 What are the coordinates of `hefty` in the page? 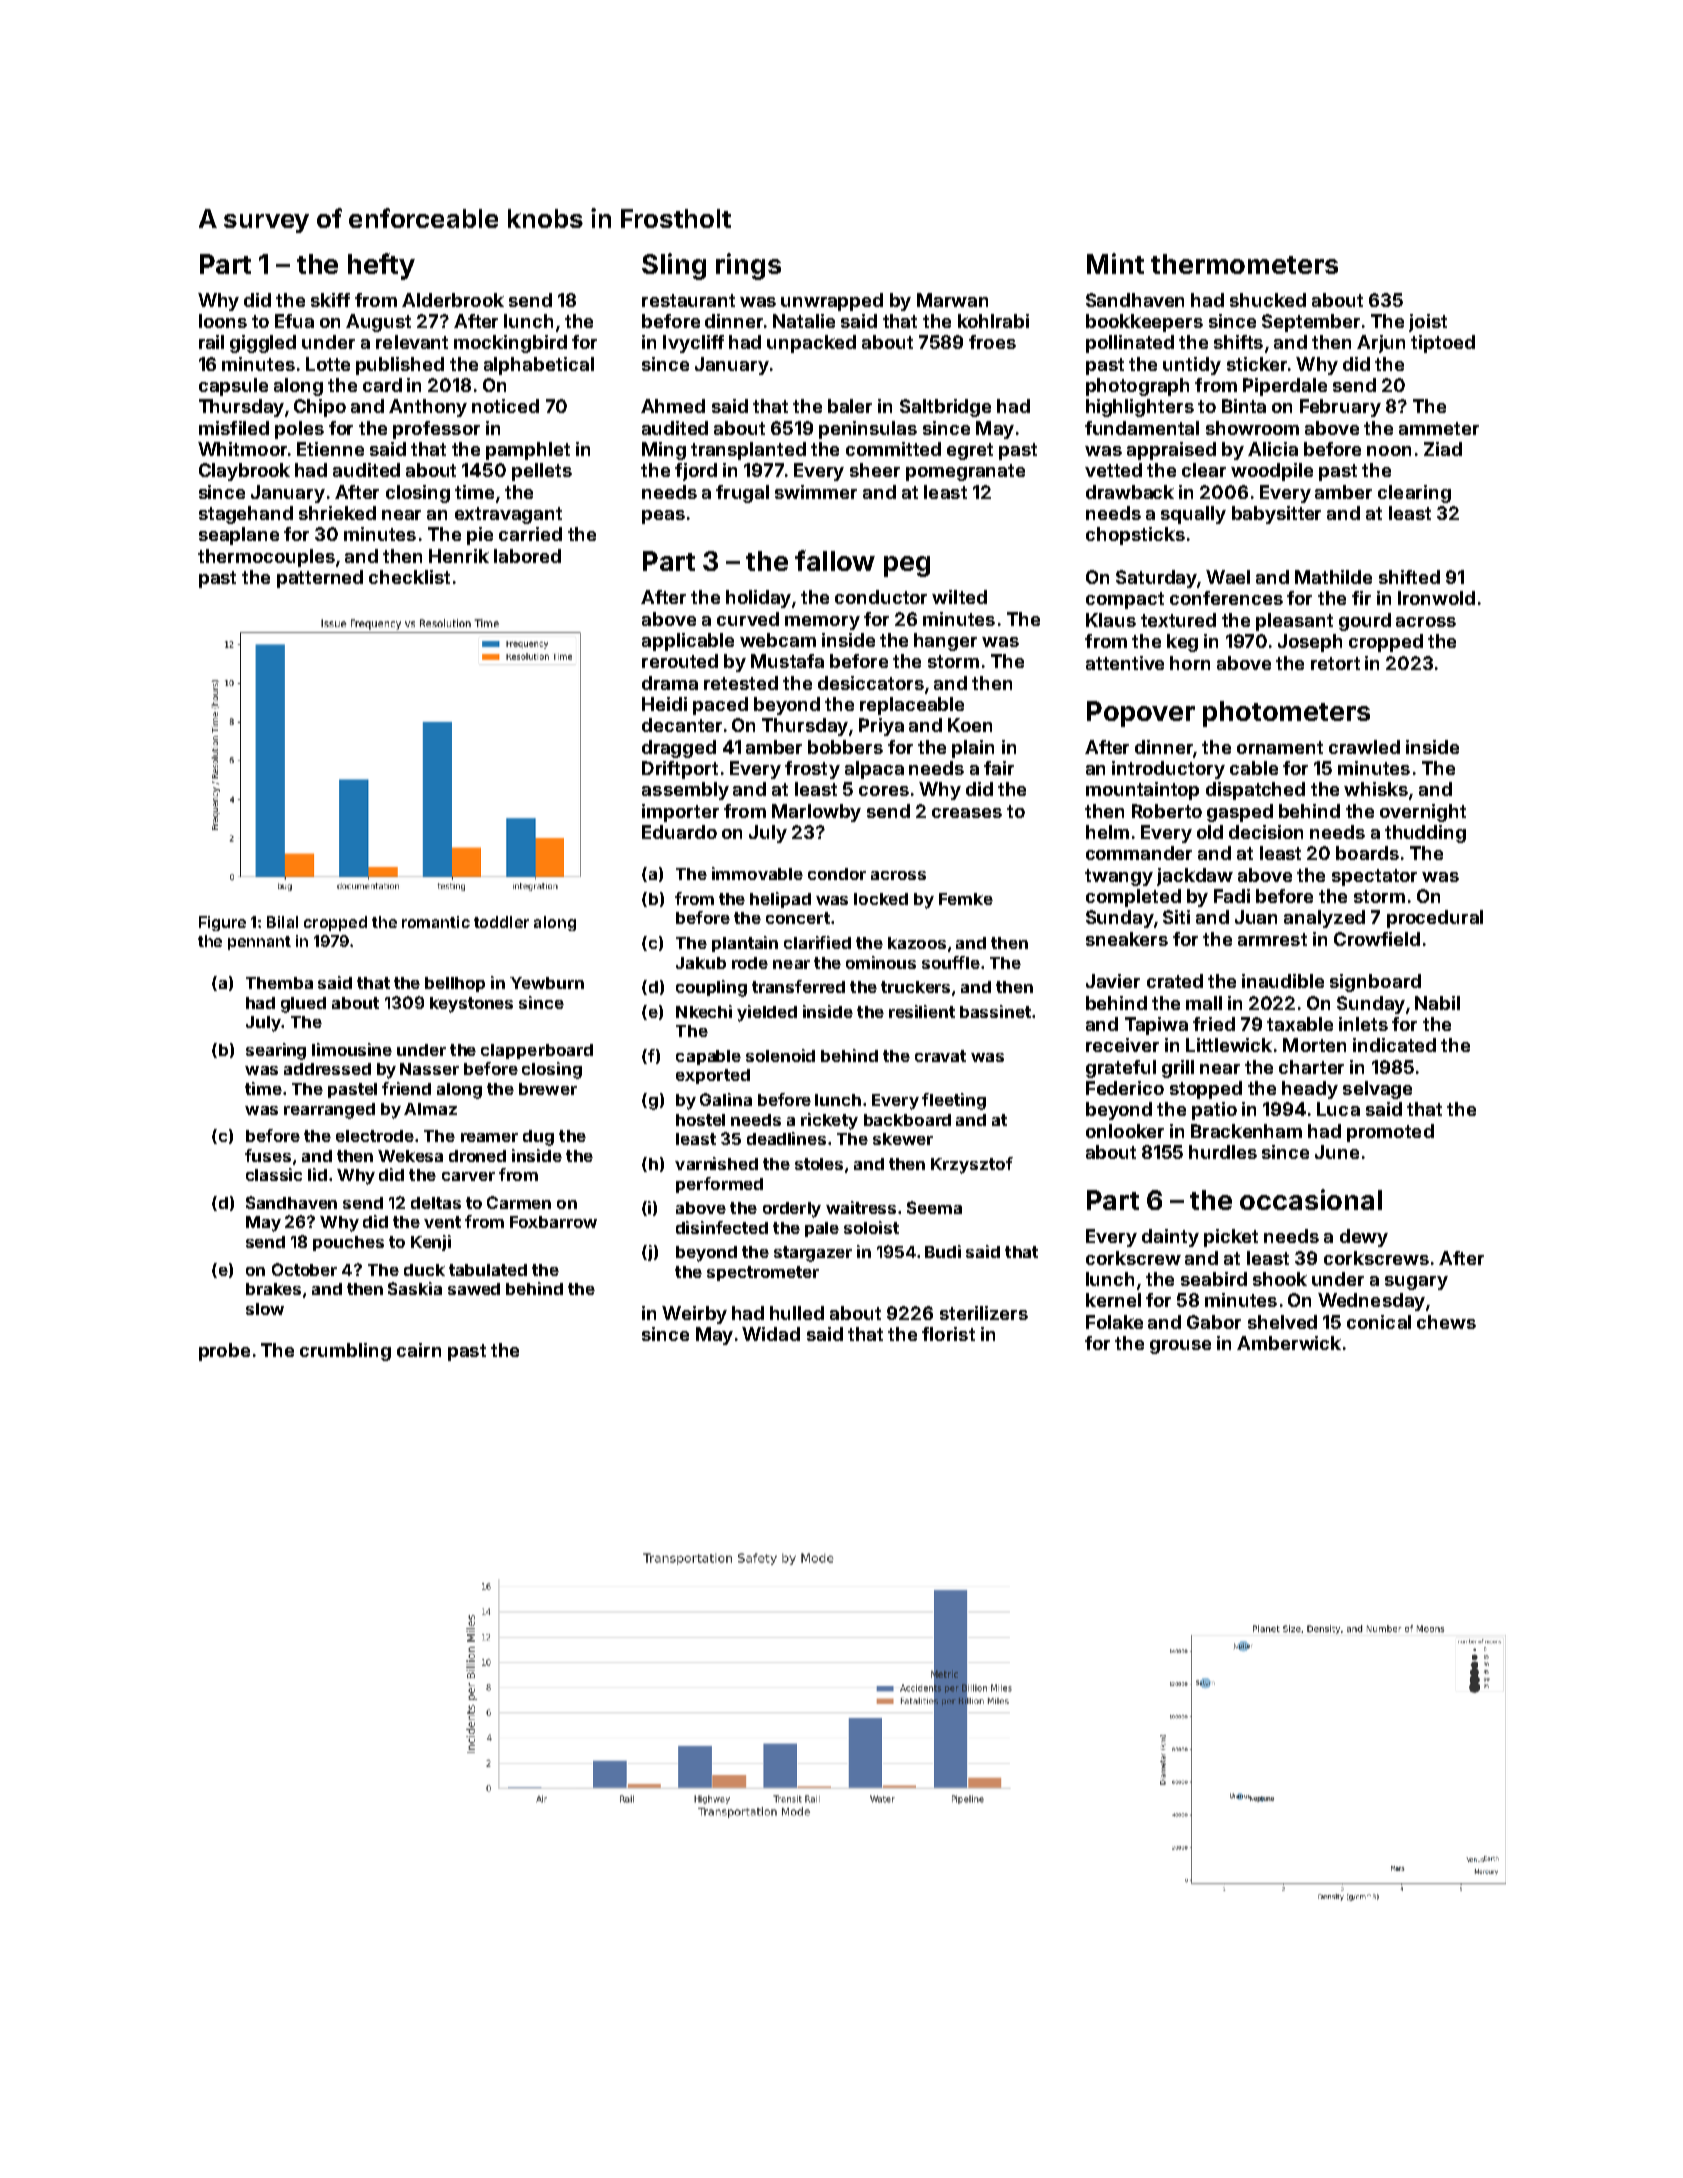 It's located at (381, 266).
